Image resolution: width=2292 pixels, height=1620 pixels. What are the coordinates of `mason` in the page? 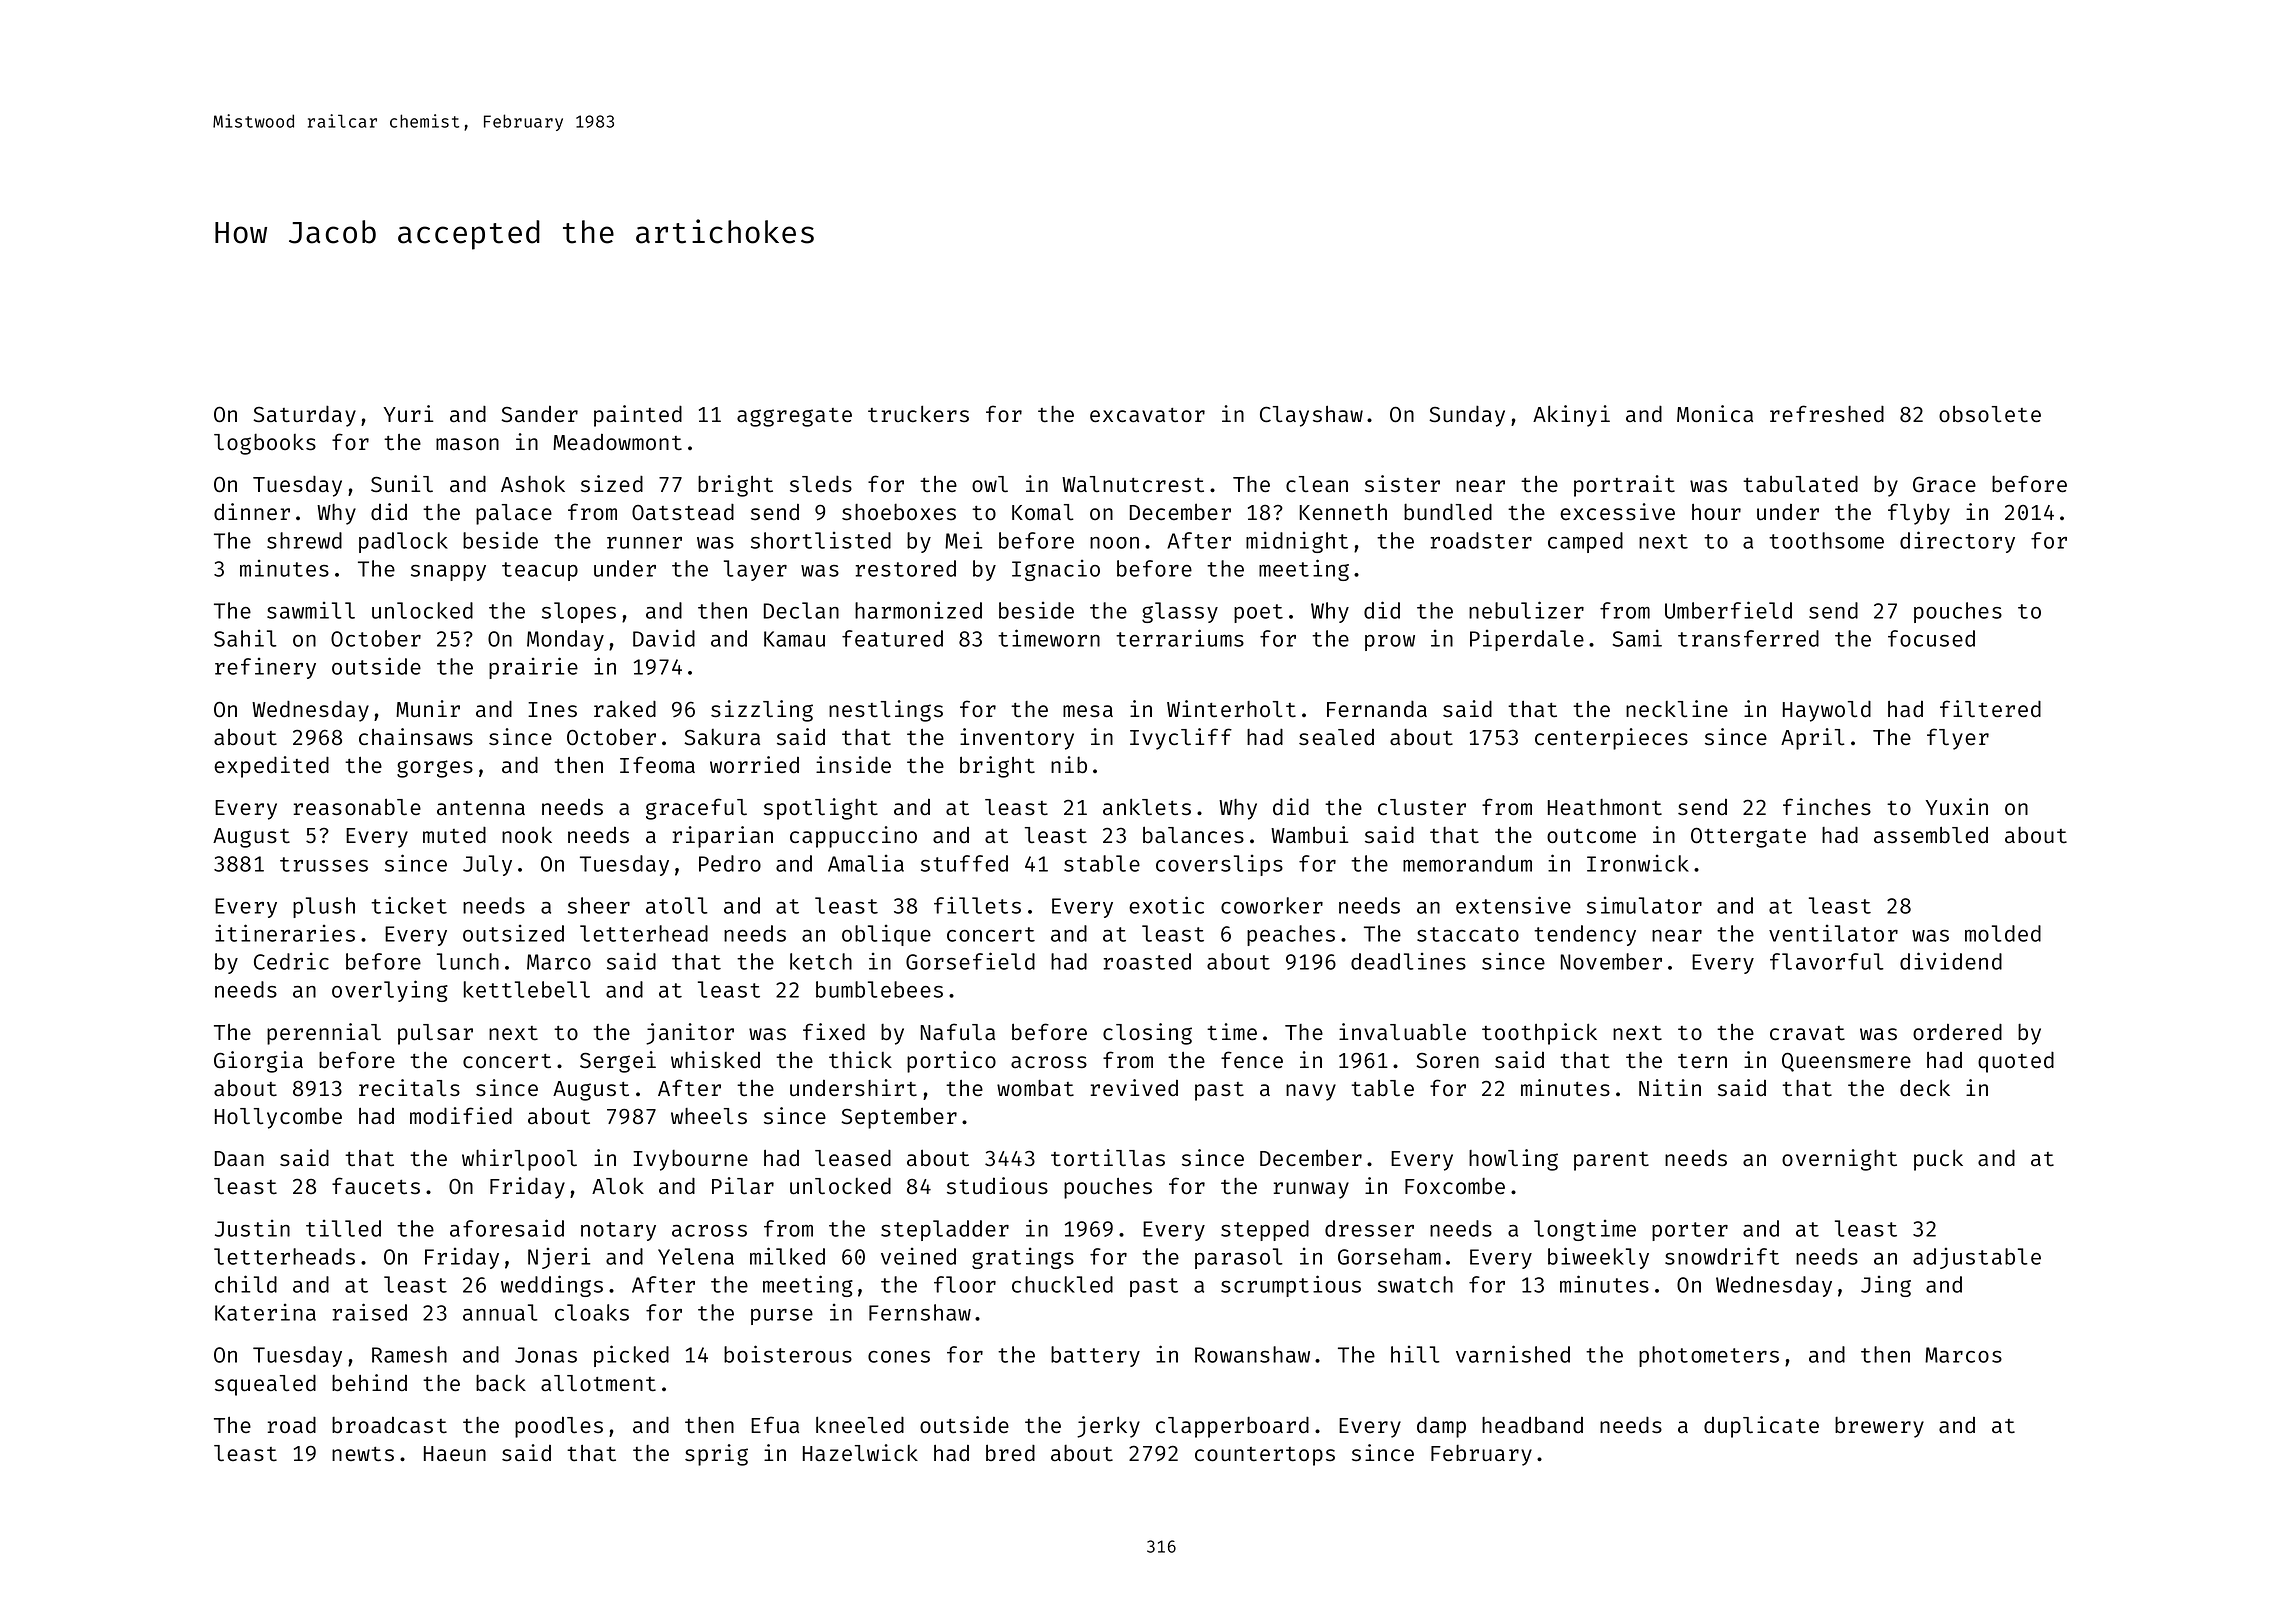 It's located at (467, 444).
